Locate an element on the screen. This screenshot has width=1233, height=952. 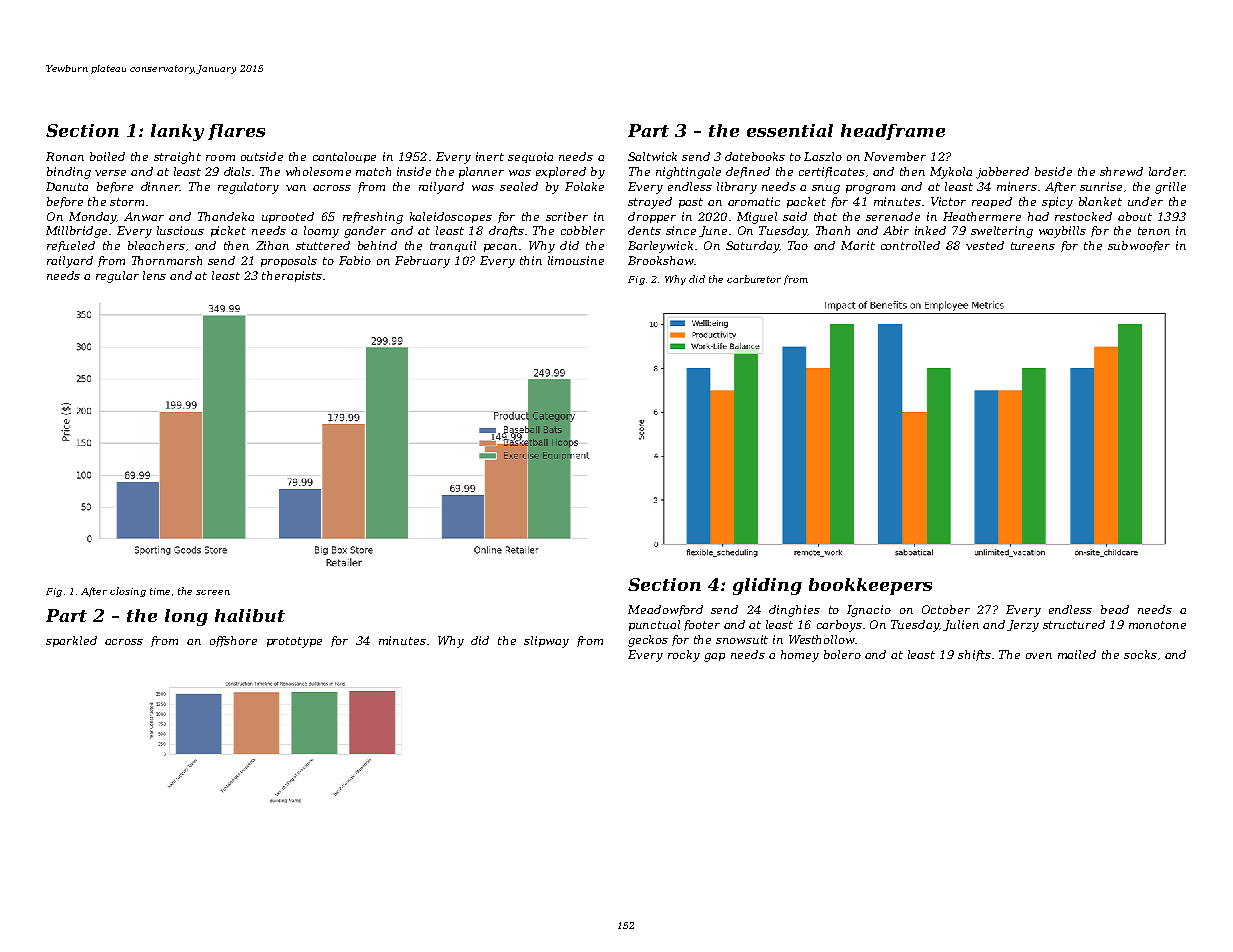
therapists is located at coordinates (292, 276).
